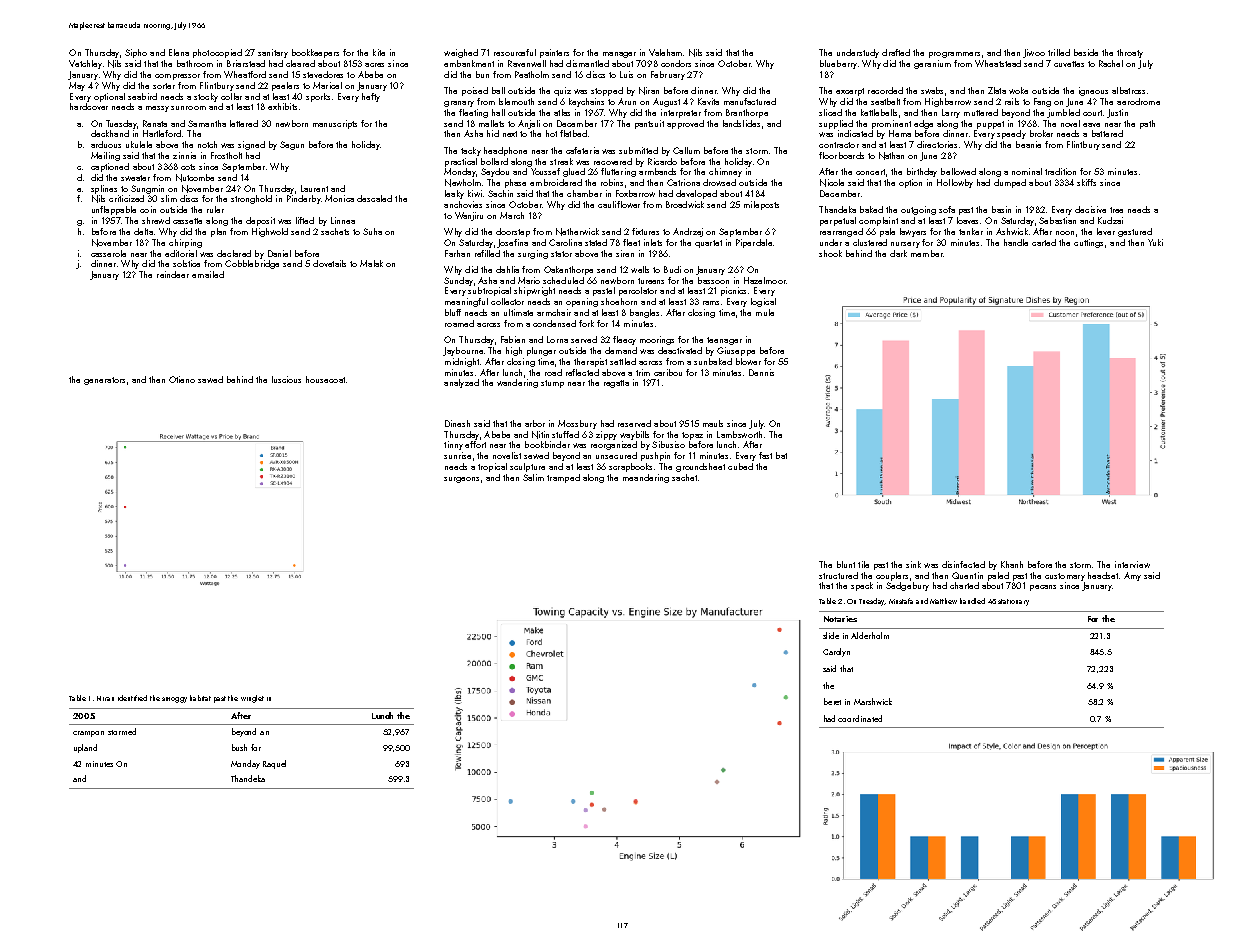 The width and height of the document is (1233, 952). What do you see at coordinates (1132, 564) in the document?
I see `interview` at bounding box center [1132, 564].
